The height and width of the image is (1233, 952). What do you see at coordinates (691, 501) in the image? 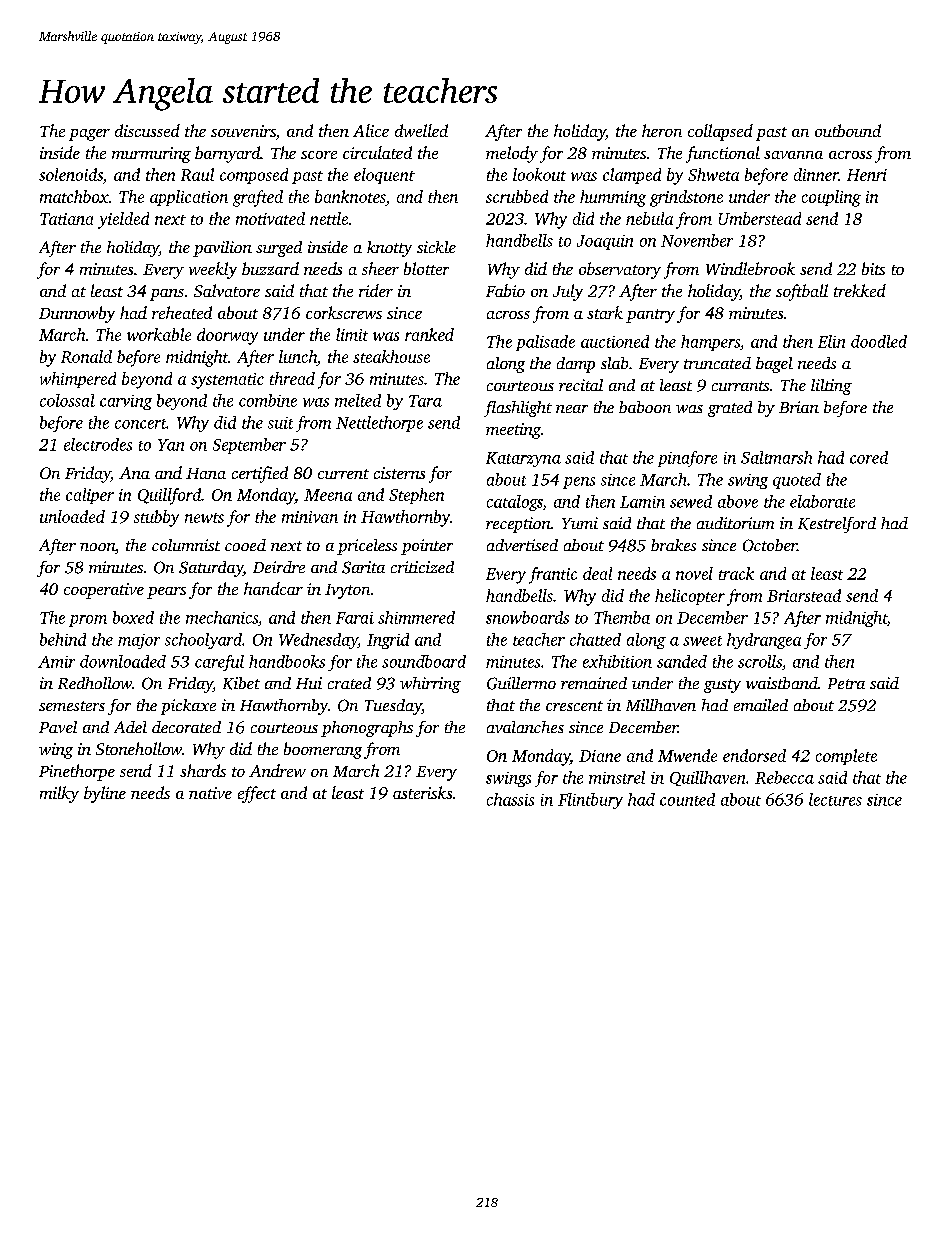
I see `sewed` at bounding box center [691, 501].
